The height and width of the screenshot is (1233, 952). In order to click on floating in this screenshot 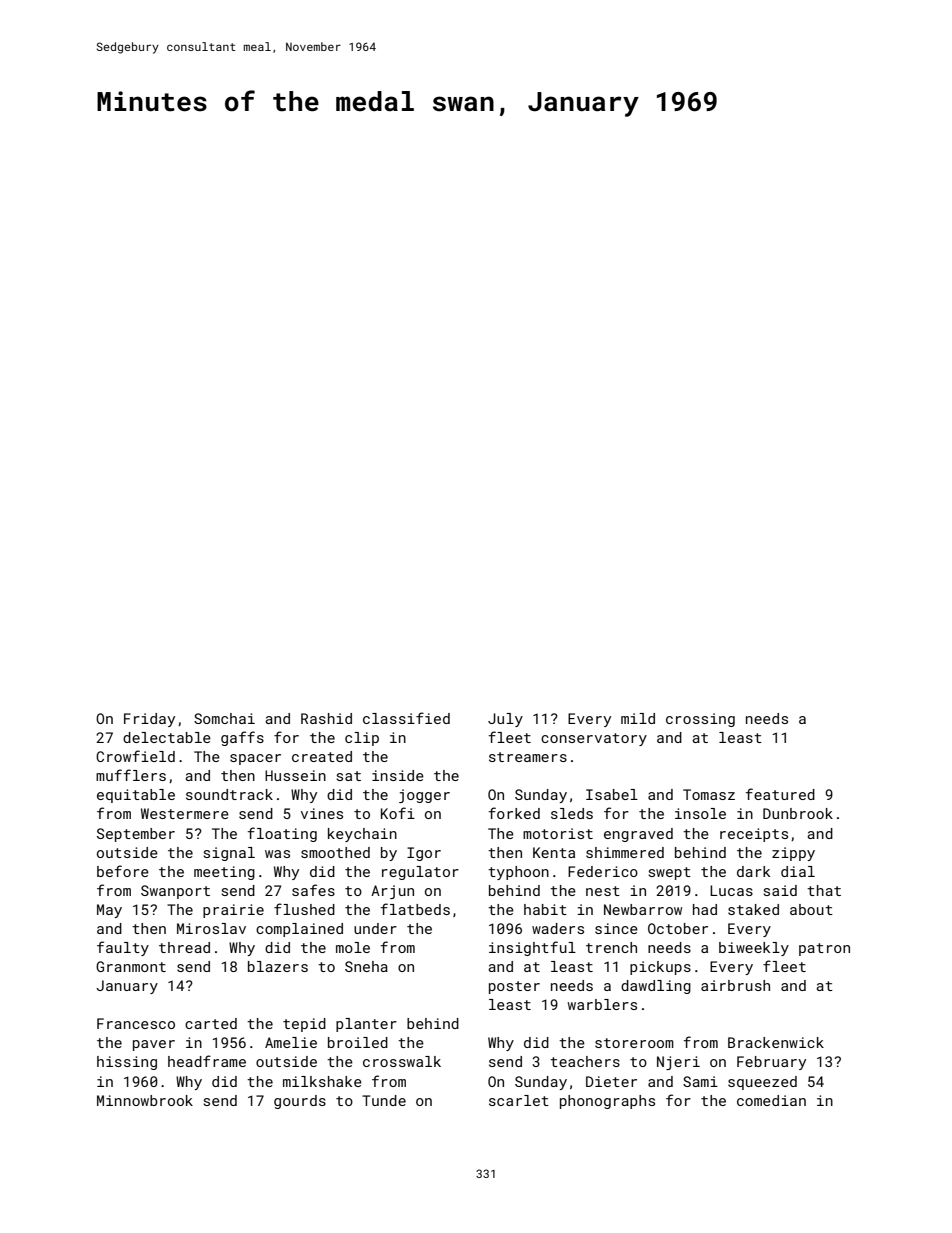, I will do `click(282, 834)`.
